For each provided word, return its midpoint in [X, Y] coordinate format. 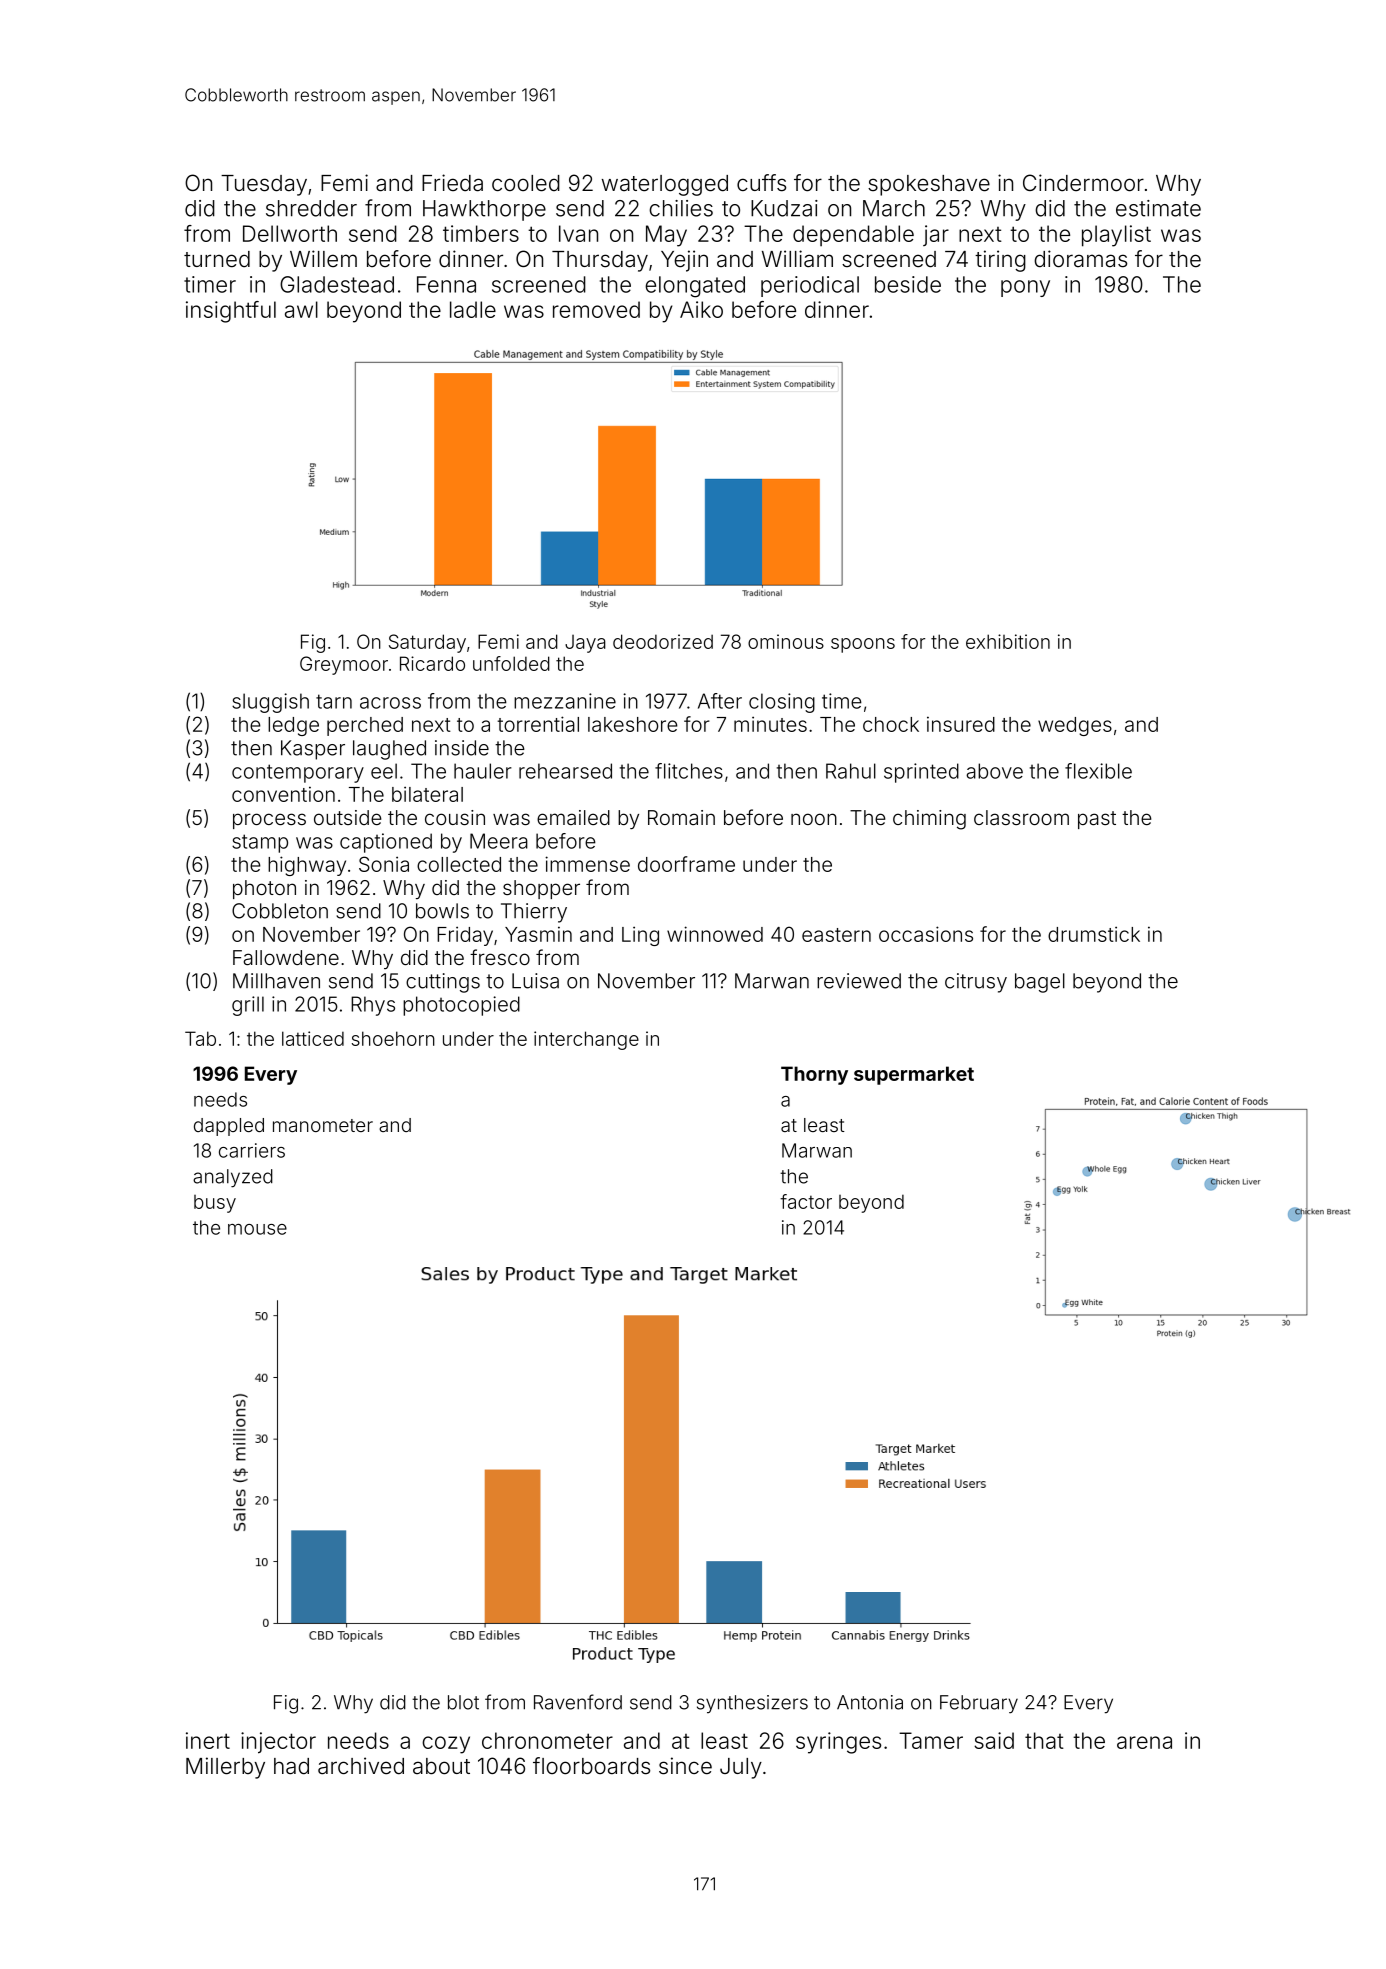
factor [806, 1201]
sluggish [270, 703]
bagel [1040, 983]
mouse [257, 1229]
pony [1025, 288]
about [441, 1766]
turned [217, 259]
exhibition [1008, 641]
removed [596, 309]
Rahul [851, 771]
